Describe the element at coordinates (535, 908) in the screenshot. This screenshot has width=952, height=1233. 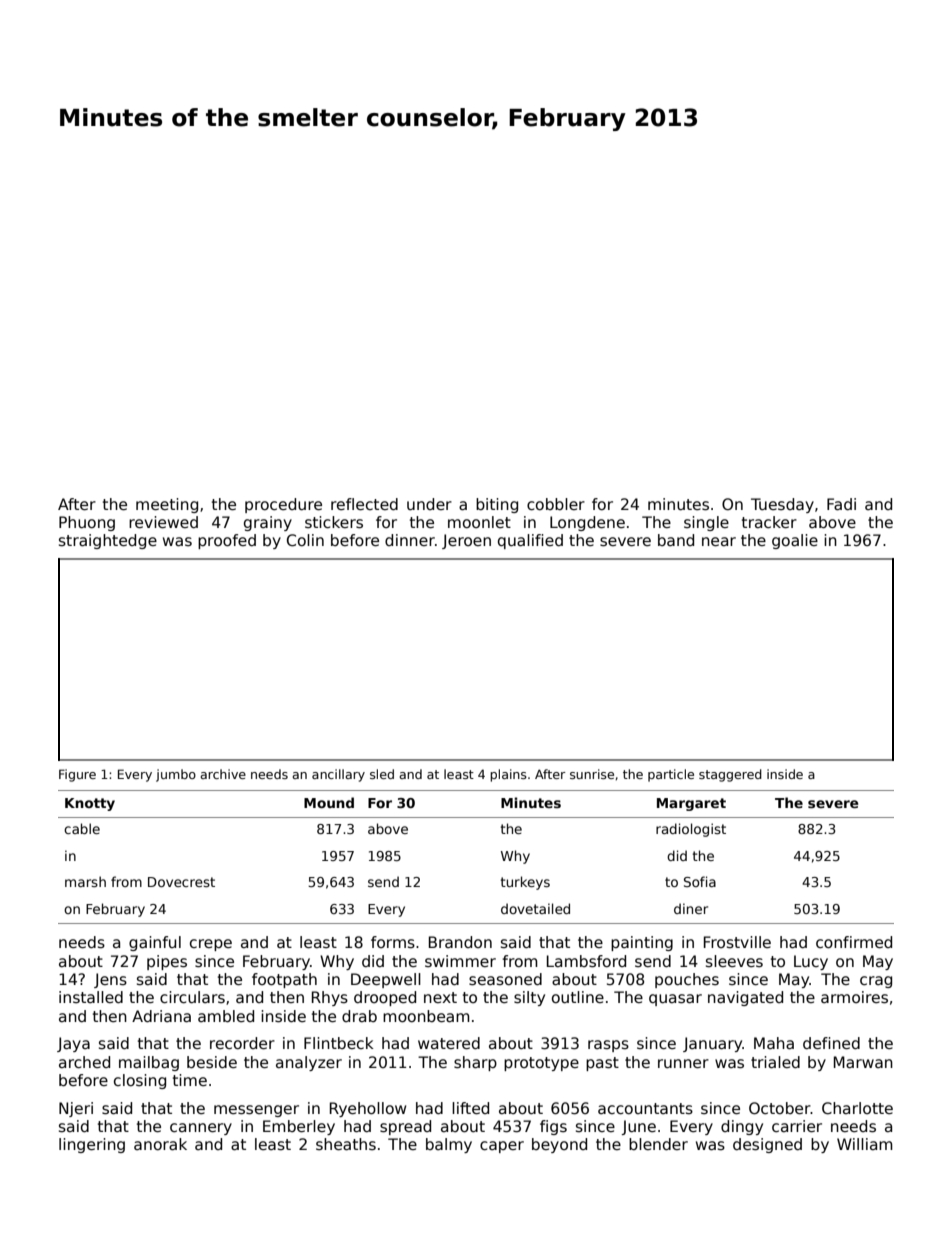
I see `dovetailed` at that location.
